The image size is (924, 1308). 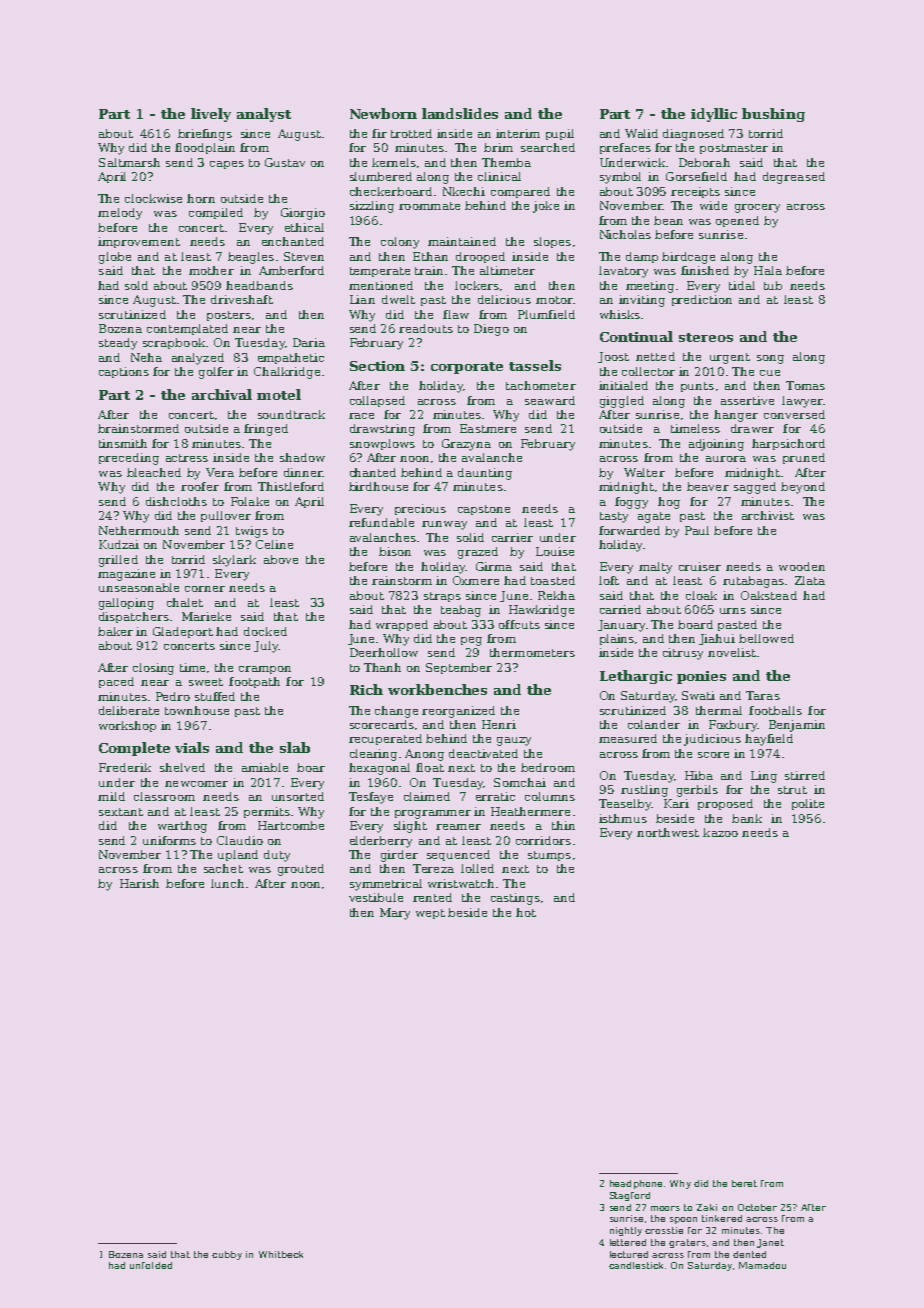 I want to click on kazoo, so click(x=720, y=832).
